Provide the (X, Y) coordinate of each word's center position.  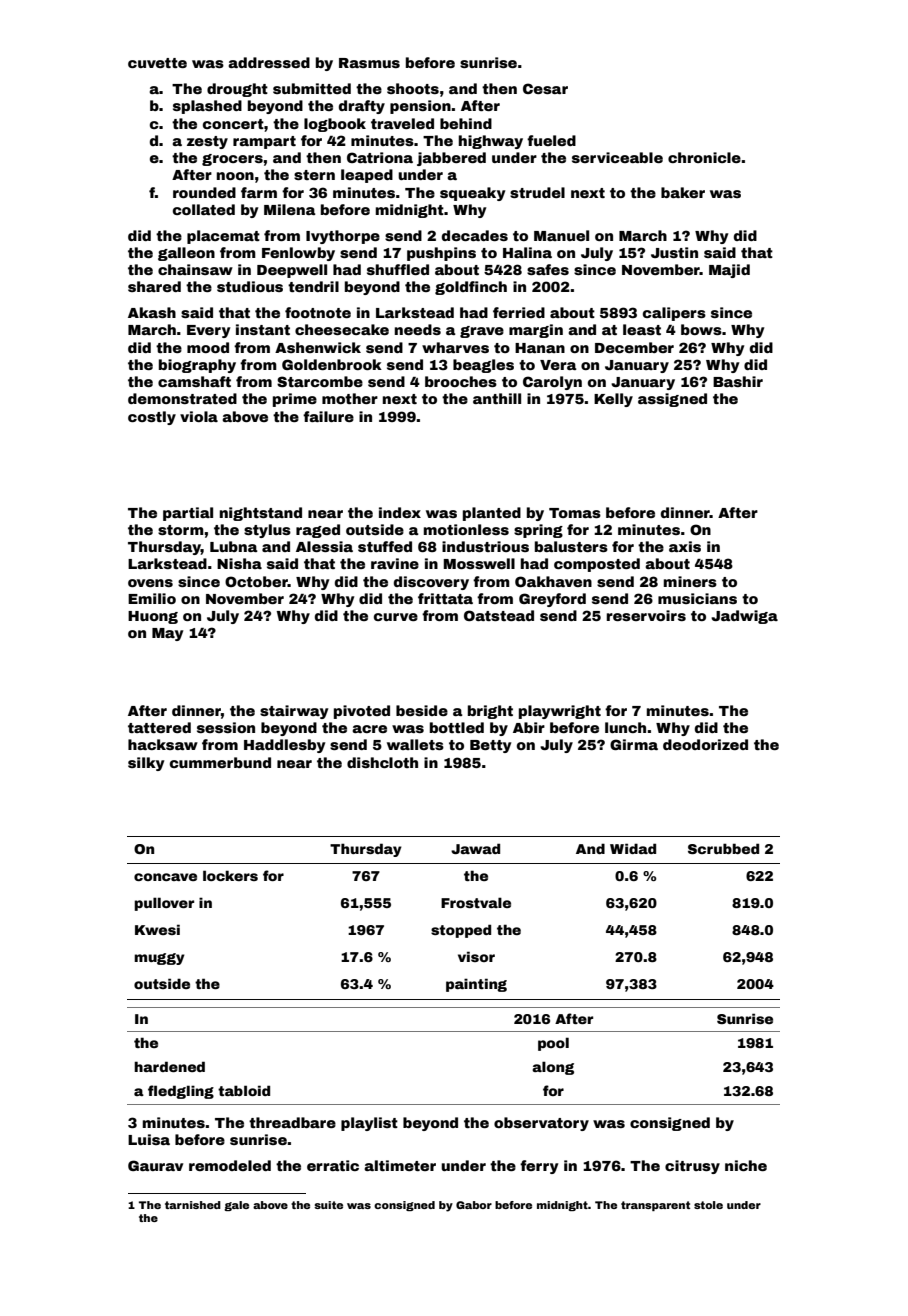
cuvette (157, 63)
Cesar (545, 88)
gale (236, 1206)
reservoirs (646, 615)
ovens (150, 583)
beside (422, 710)
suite (328, 1205)
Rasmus (369, 63)
